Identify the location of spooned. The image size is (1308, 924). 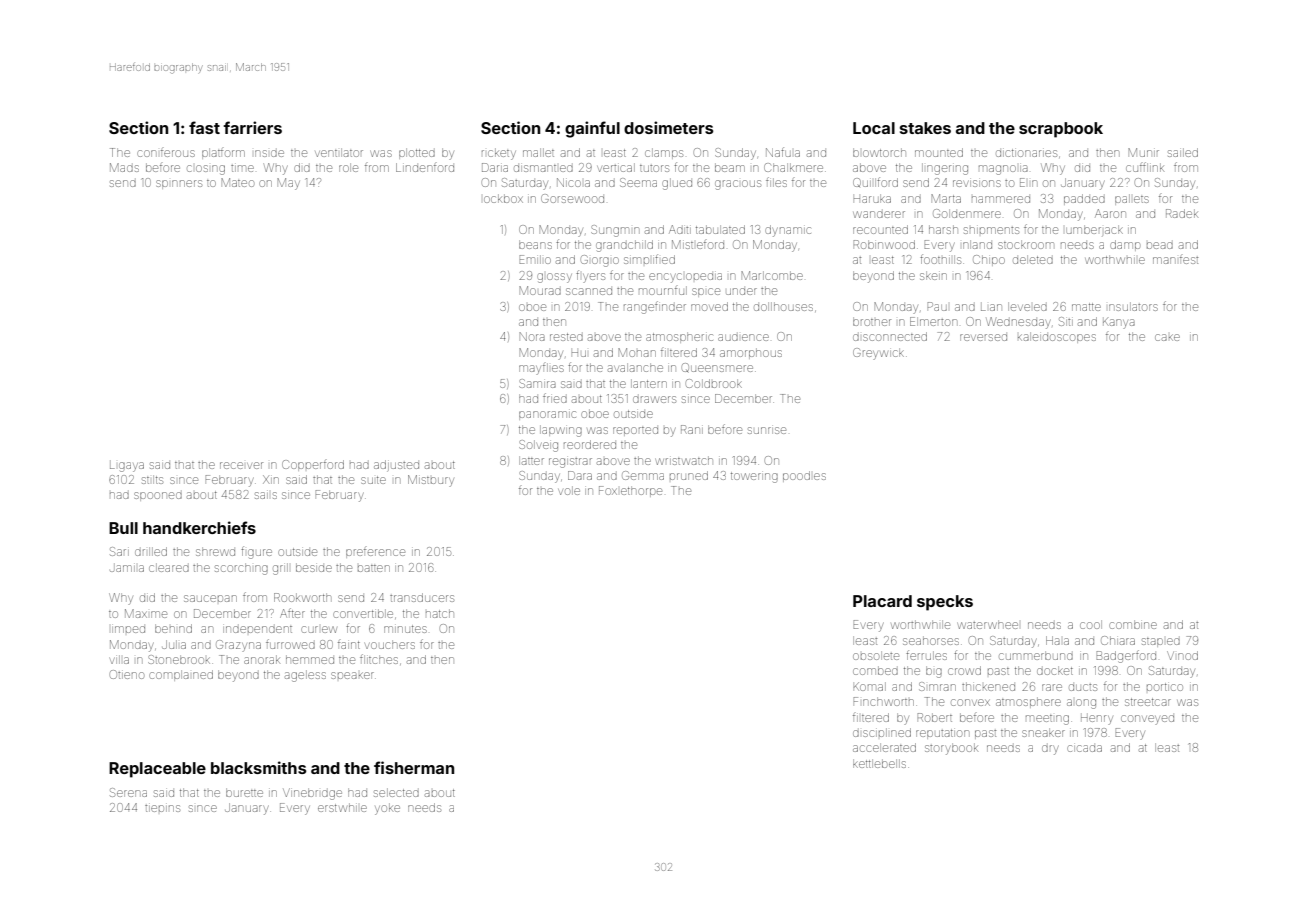
(158, 496).
